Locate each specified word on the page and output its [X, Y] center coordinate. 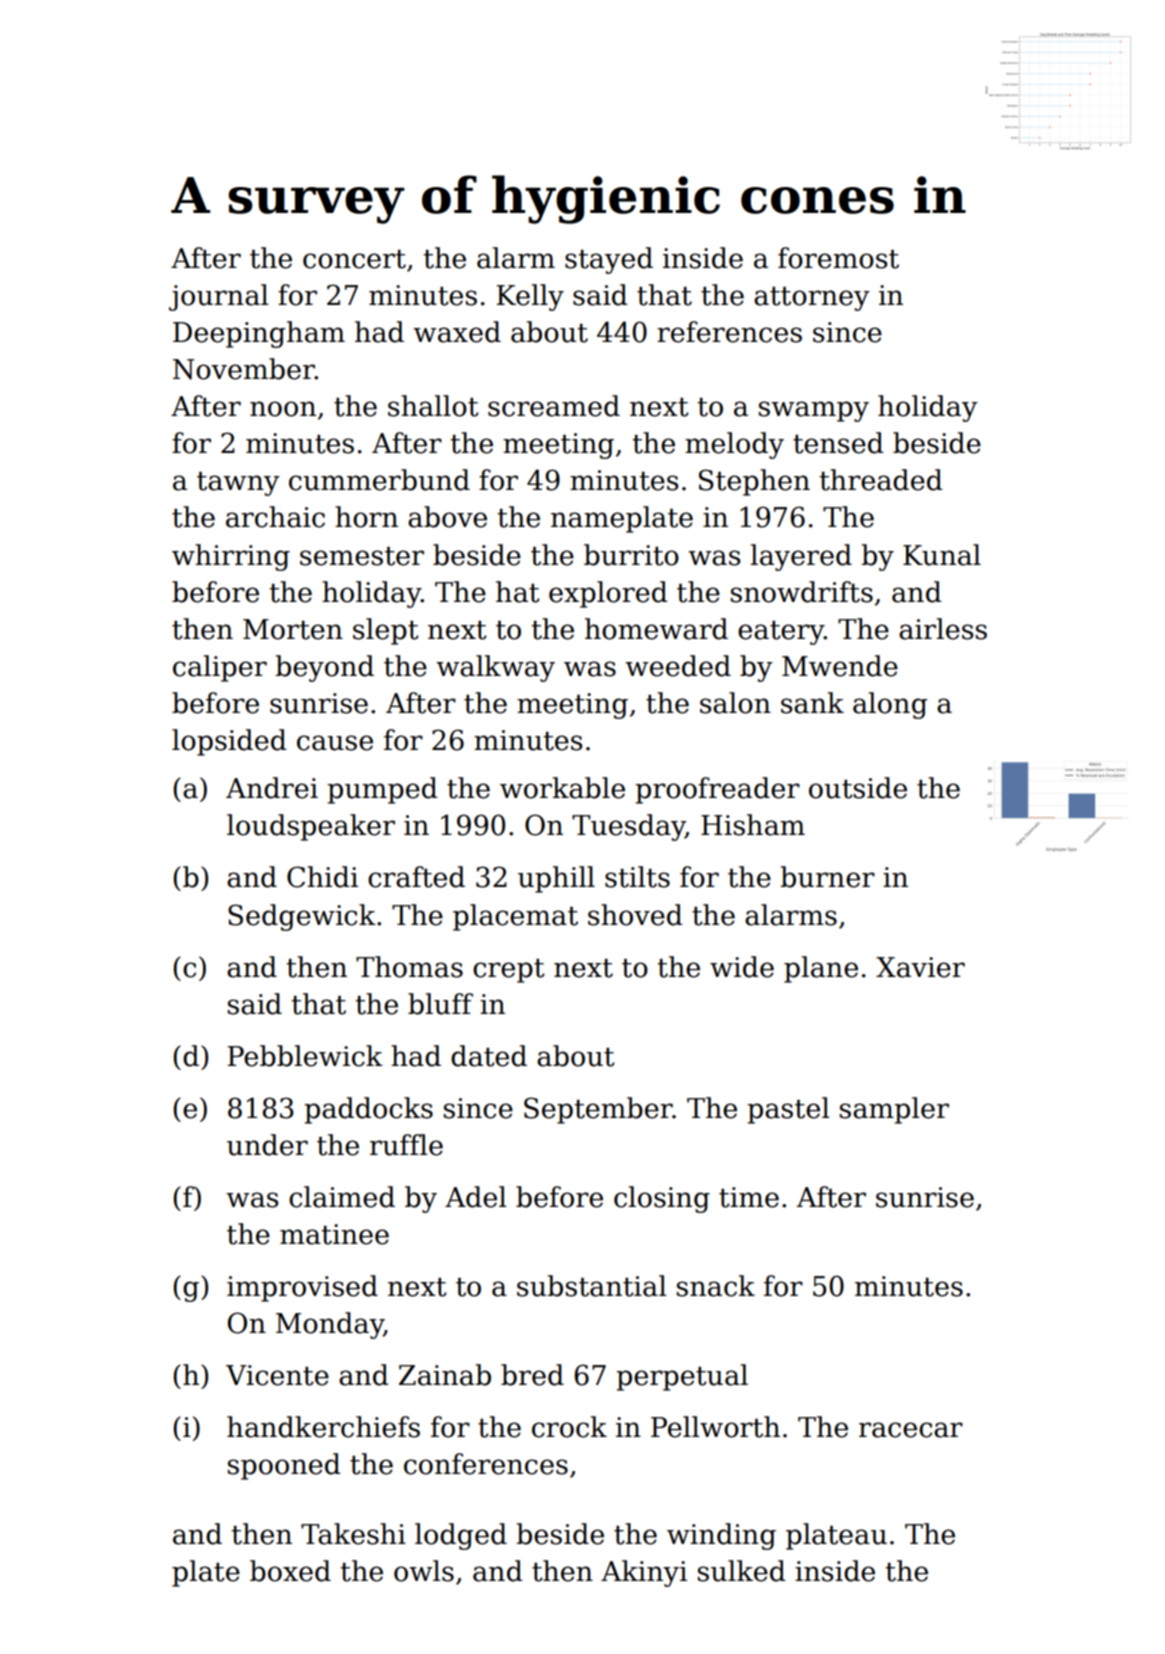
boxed [290, 1571]
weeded [678, 666]
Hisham [753, 825]
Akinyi [644, 1573]
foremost [838, 258]
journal [219, 297]
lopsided [229, 742]
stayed [609, 260]
